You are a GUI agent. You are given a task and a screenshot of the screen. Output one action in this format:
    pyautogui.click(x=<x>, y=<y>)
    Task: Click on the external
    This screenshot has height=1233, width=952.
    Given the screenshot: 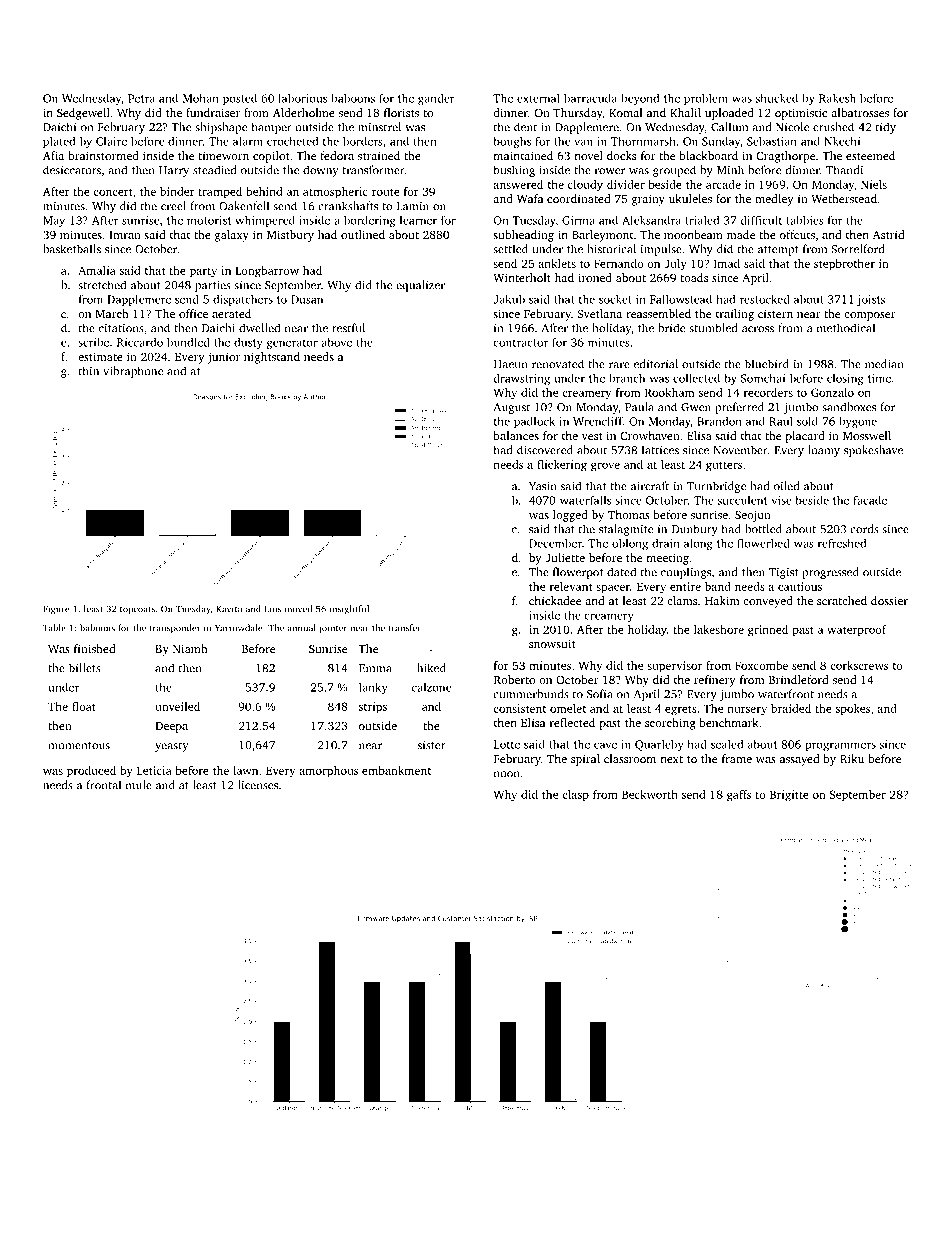 What is the action you would take?
    pyautogui.click(x=538, y=98)
